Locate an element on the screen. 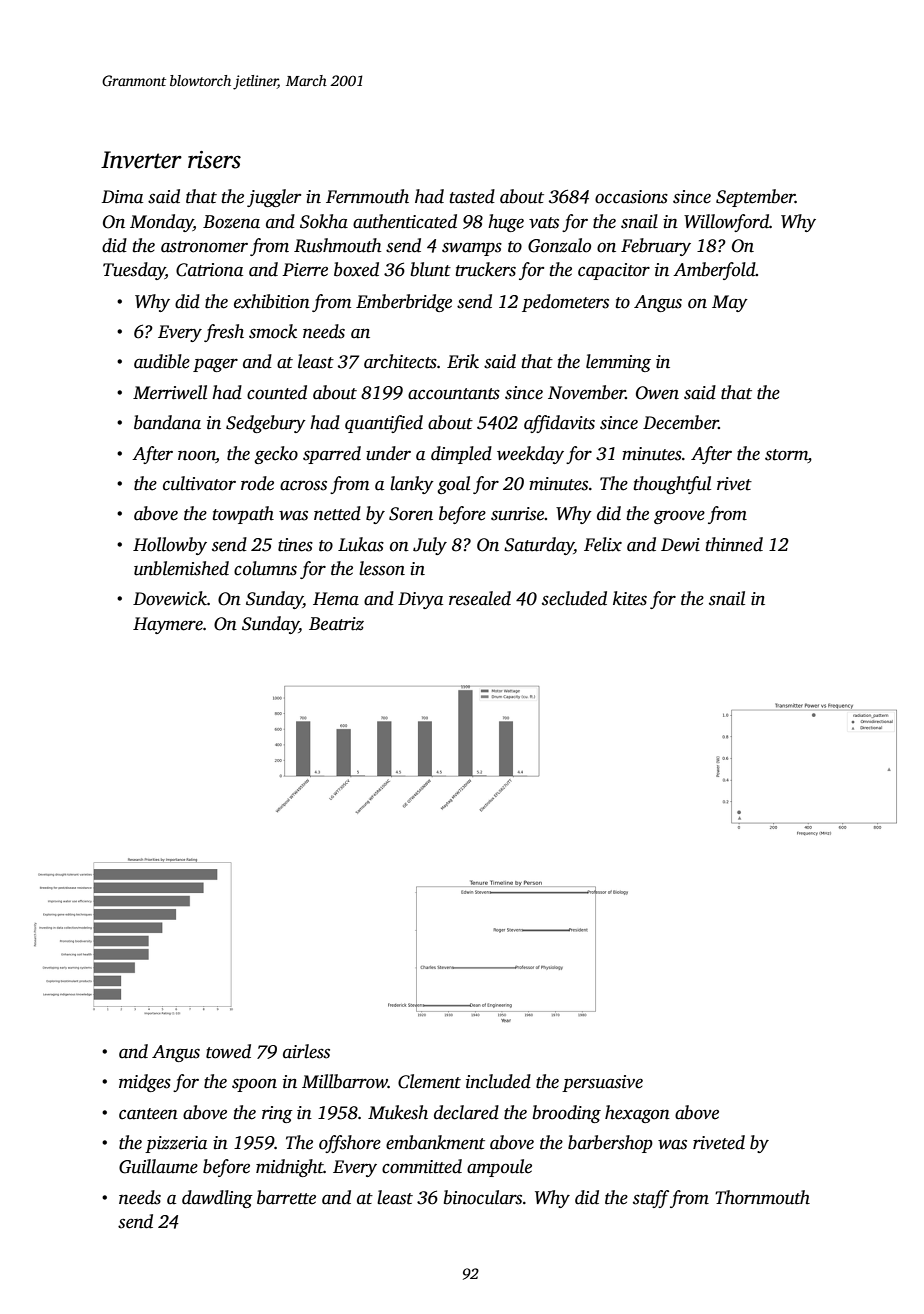 The height and width of the screenshot is (1314, 924). resealed is located at coordinates (480, 598).
